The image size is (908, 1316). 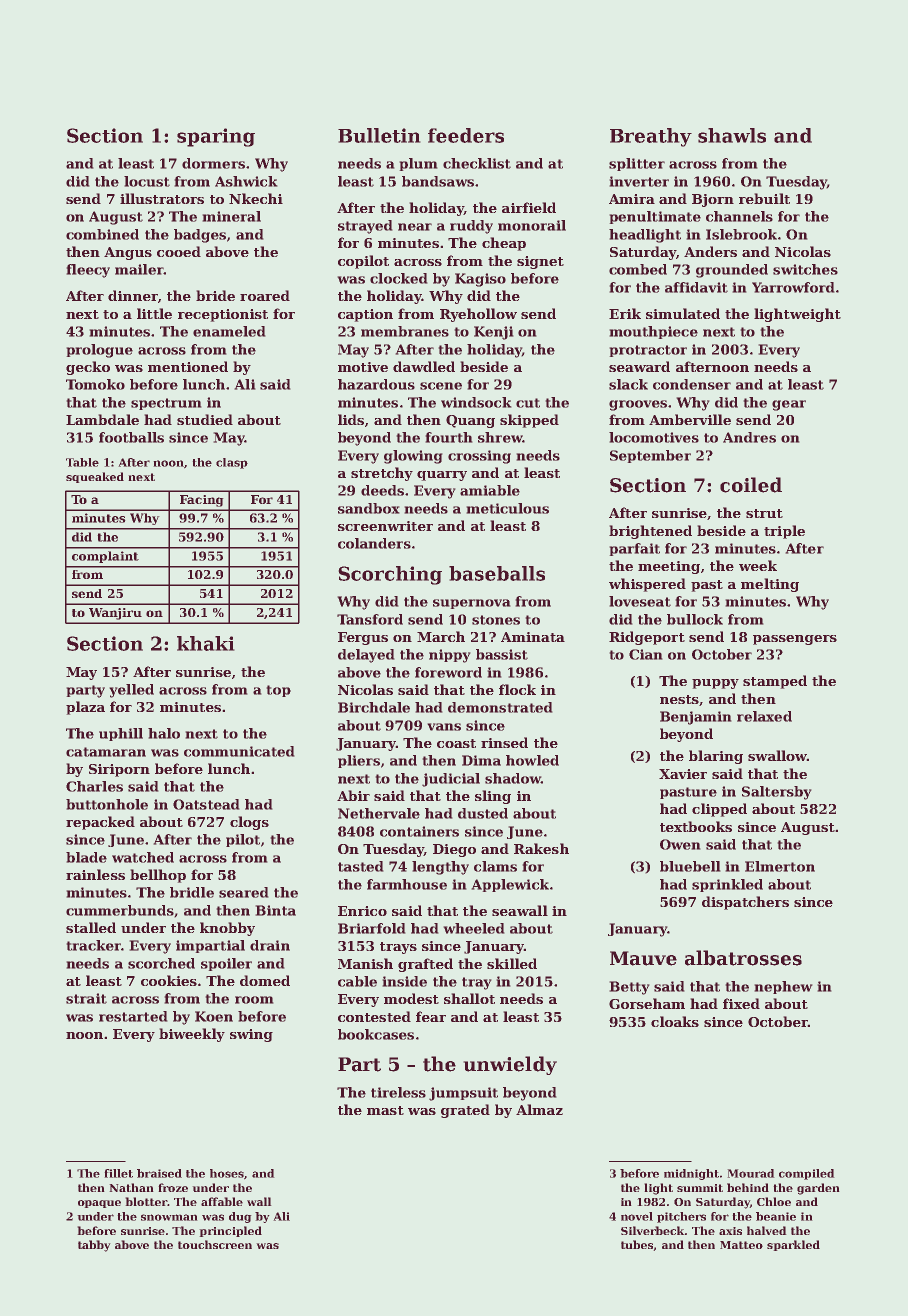 What do you see at coordinates (230, 1231) in the image?
I see `principled` at bounding box center [230, 1231].
